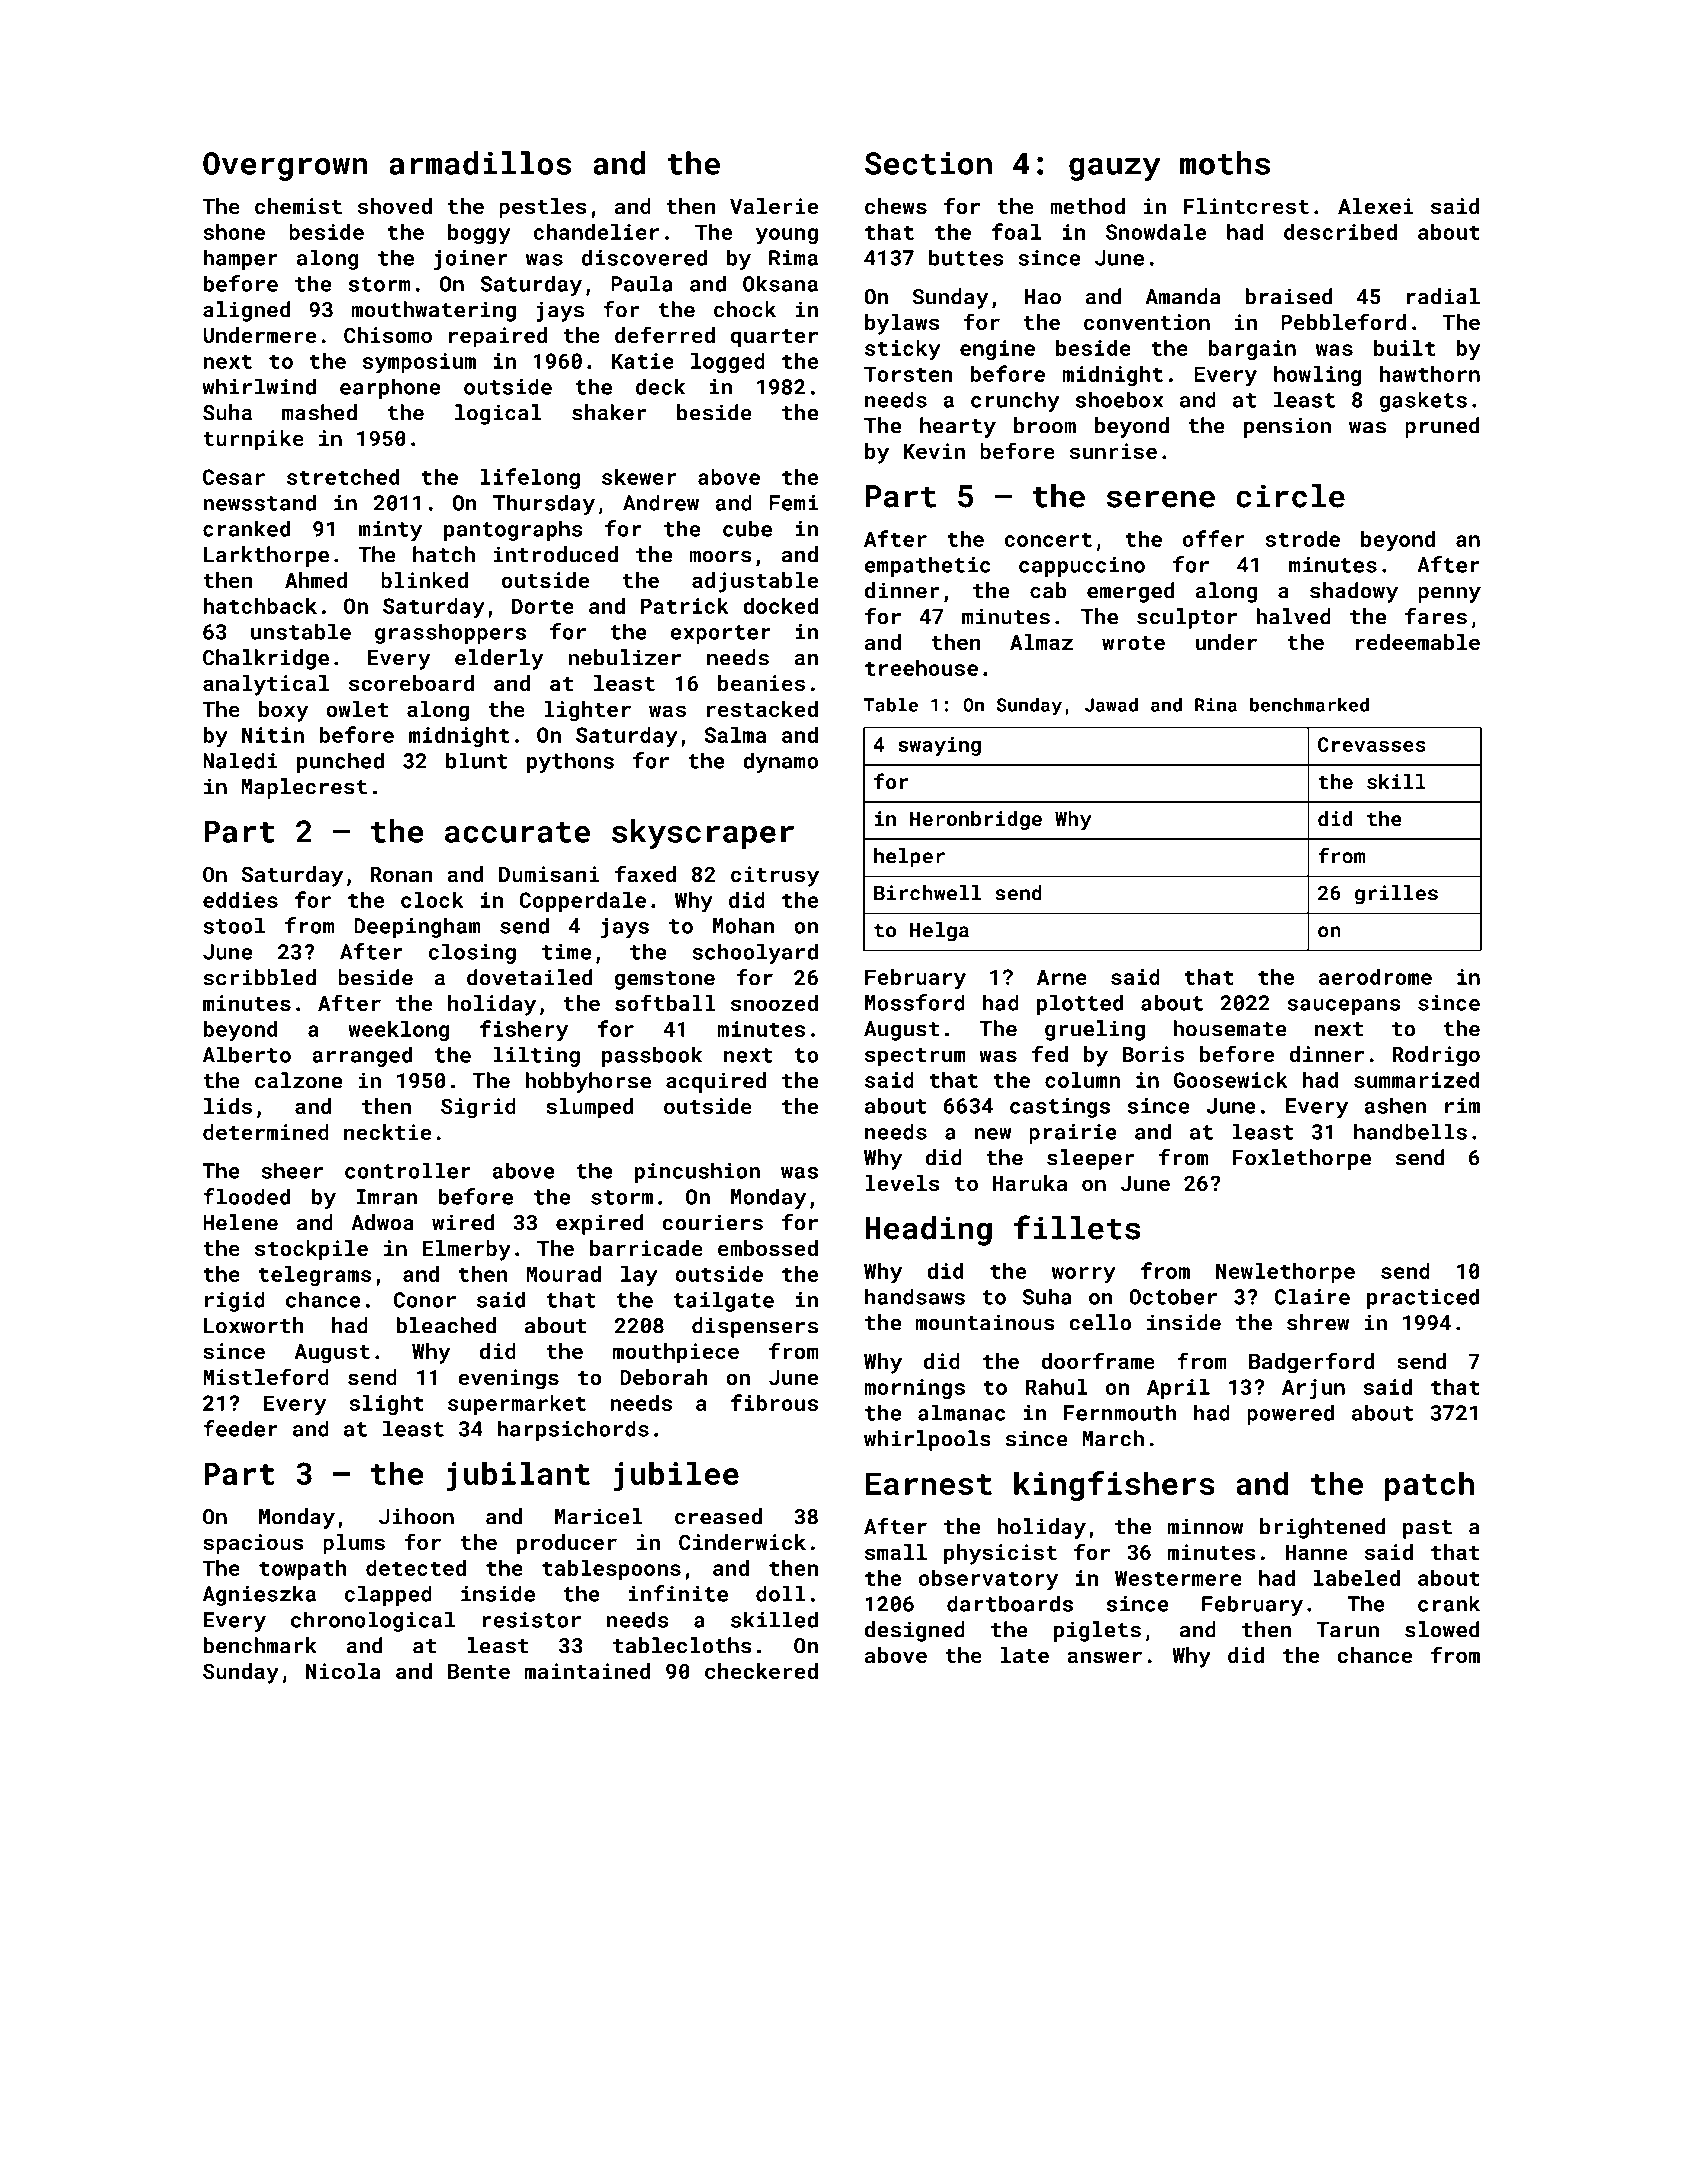 Image resolution: width=1683 pixels, height=2178 pixels. What do you see at coordinates (1115, 169) in the document?
I see `gauzy` at bounding box center [1115, 169].
